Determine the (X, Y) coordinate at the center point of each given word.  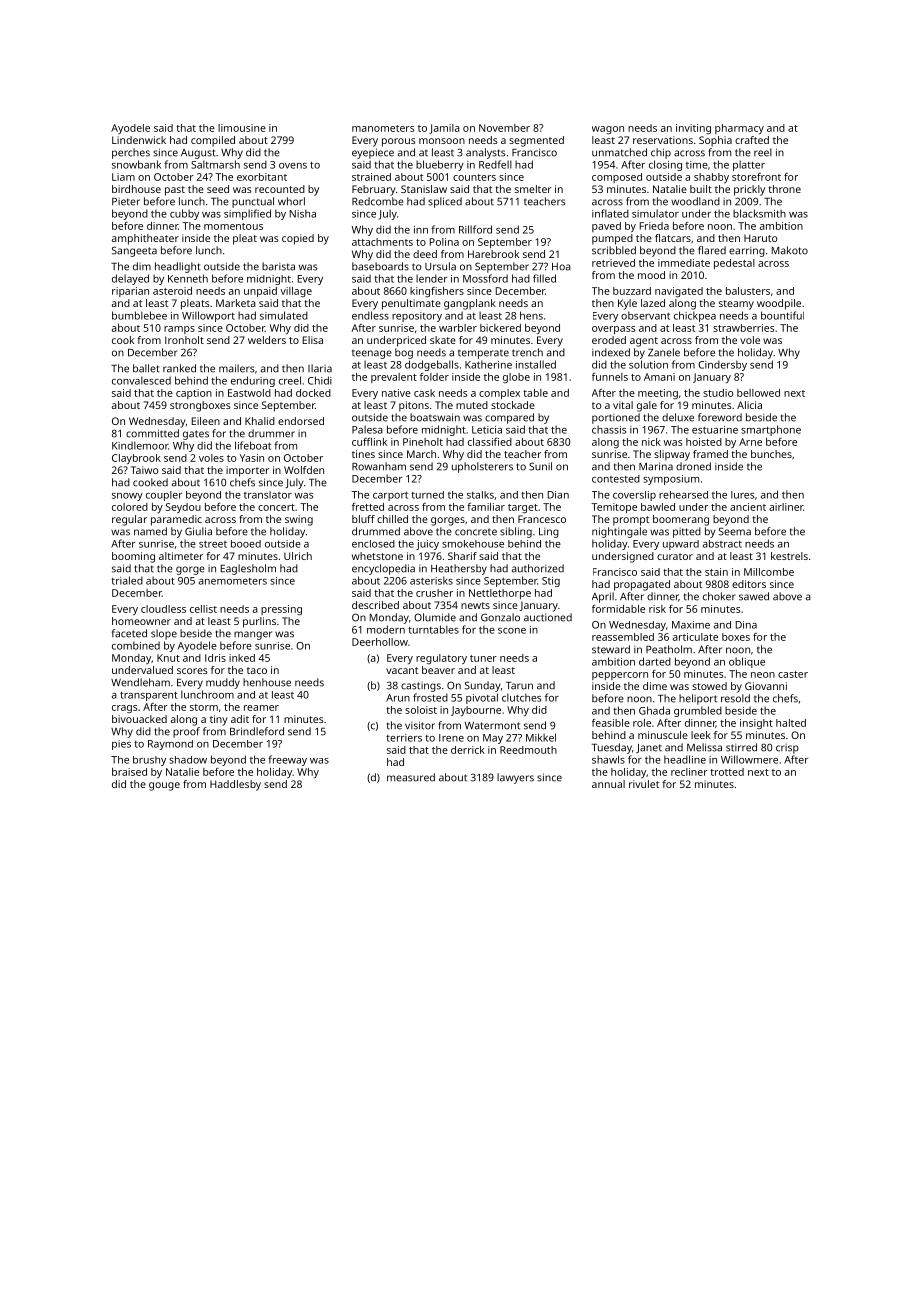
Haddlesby (235, 785)
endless (370, 315)
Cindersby (722, 365)
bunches (771, 454)
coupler (164, 496)
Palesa (367, 429)
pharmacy (739, 129)
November (504, 128)
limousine (242, 128)
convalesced (141, 380)
